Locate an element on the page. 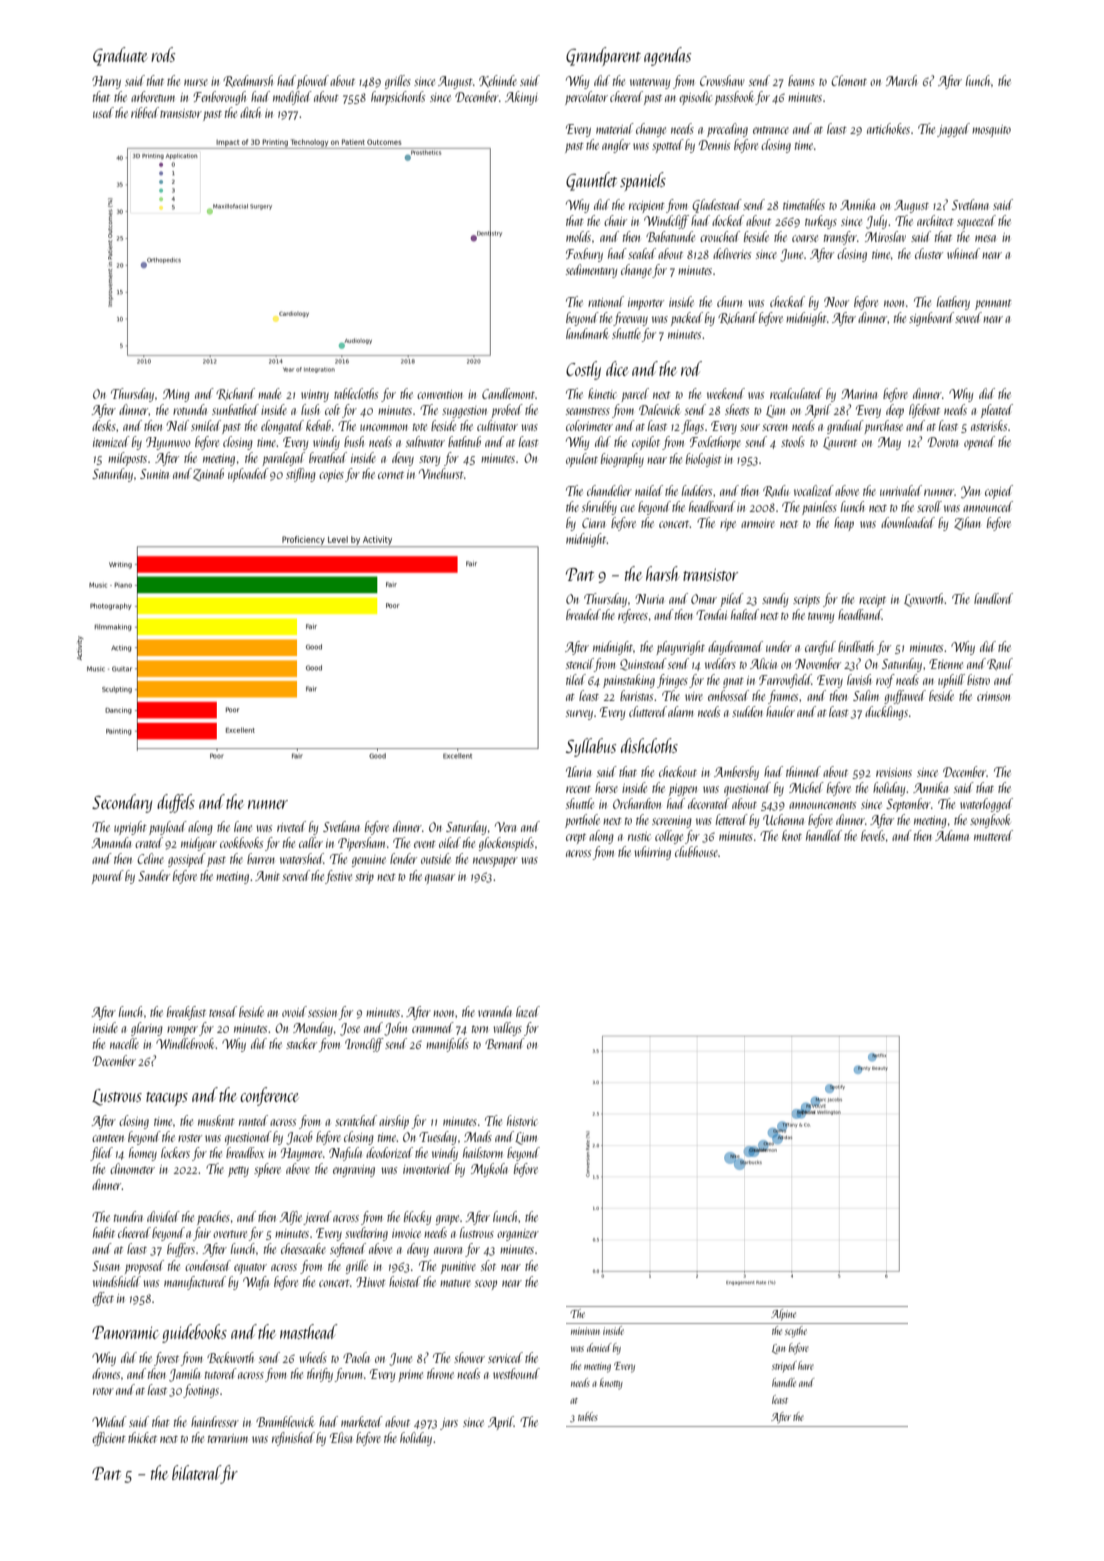 The image size is (1104, 1561). harpsichords is located at coordinates (398, 98).
